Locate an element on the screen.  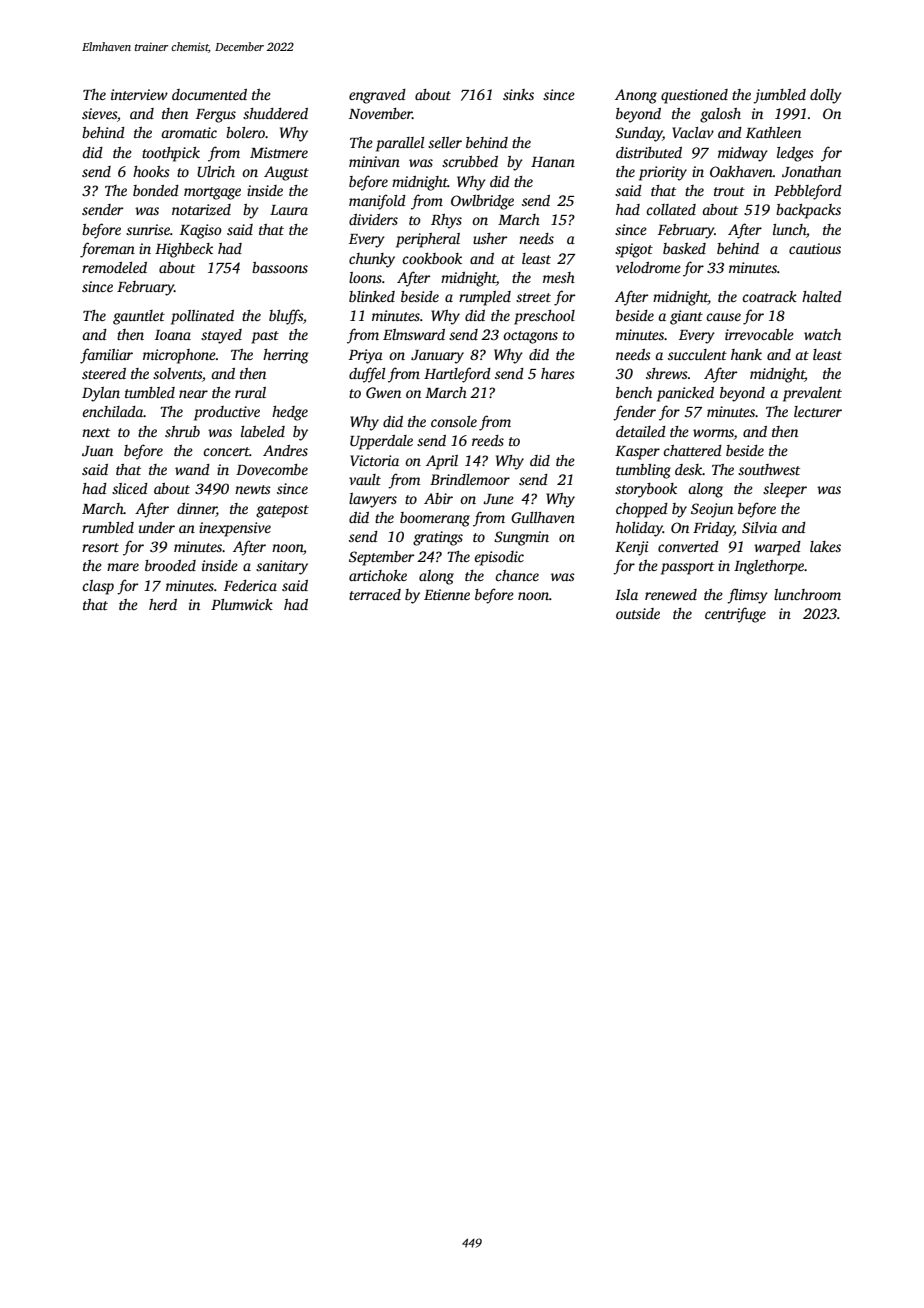
dolly is located at coordinates (826, 96).
